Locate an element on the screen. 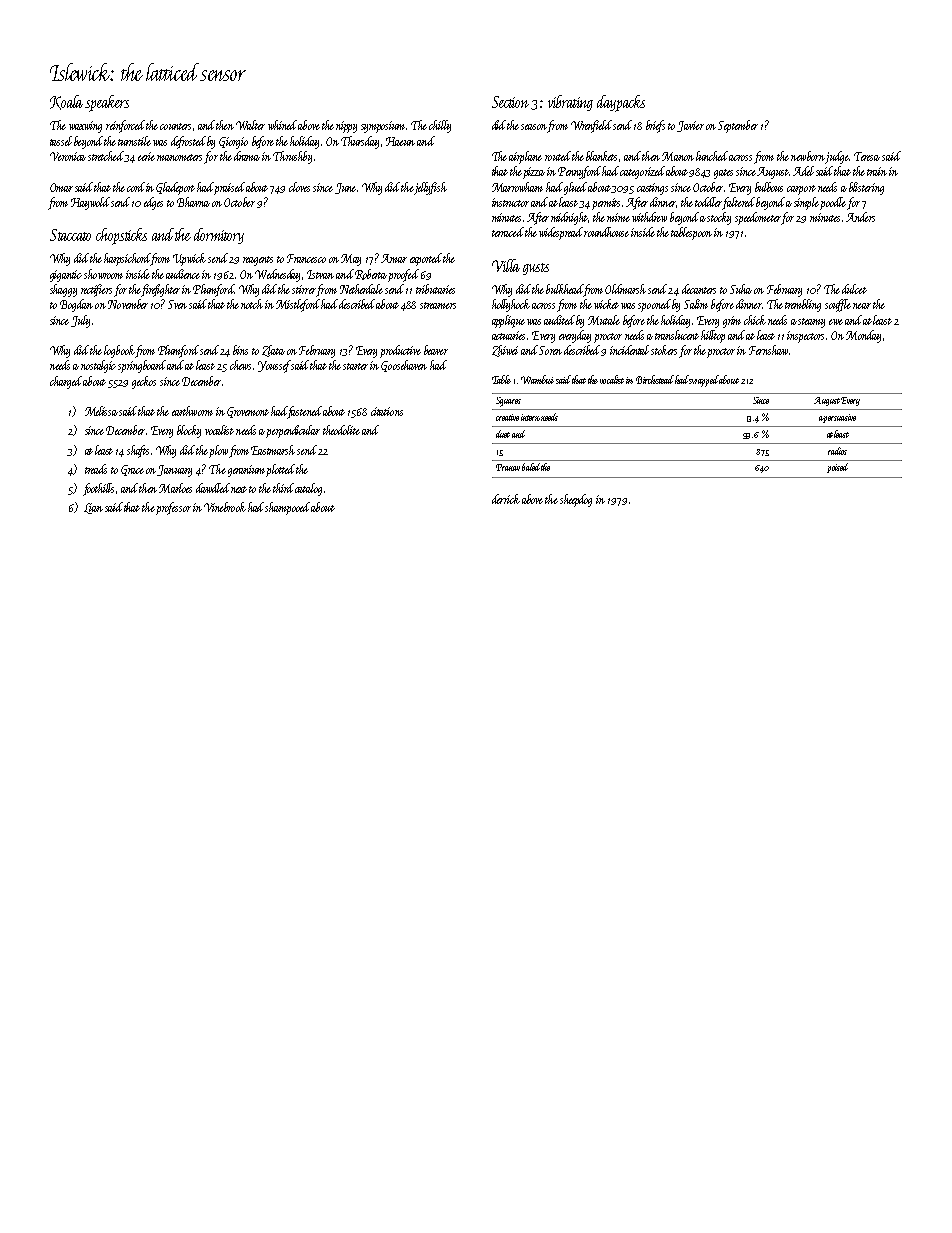 Image resolution: width=952 pixels, height=1233 pixels. eerie is located at coordinates (146, 156).
